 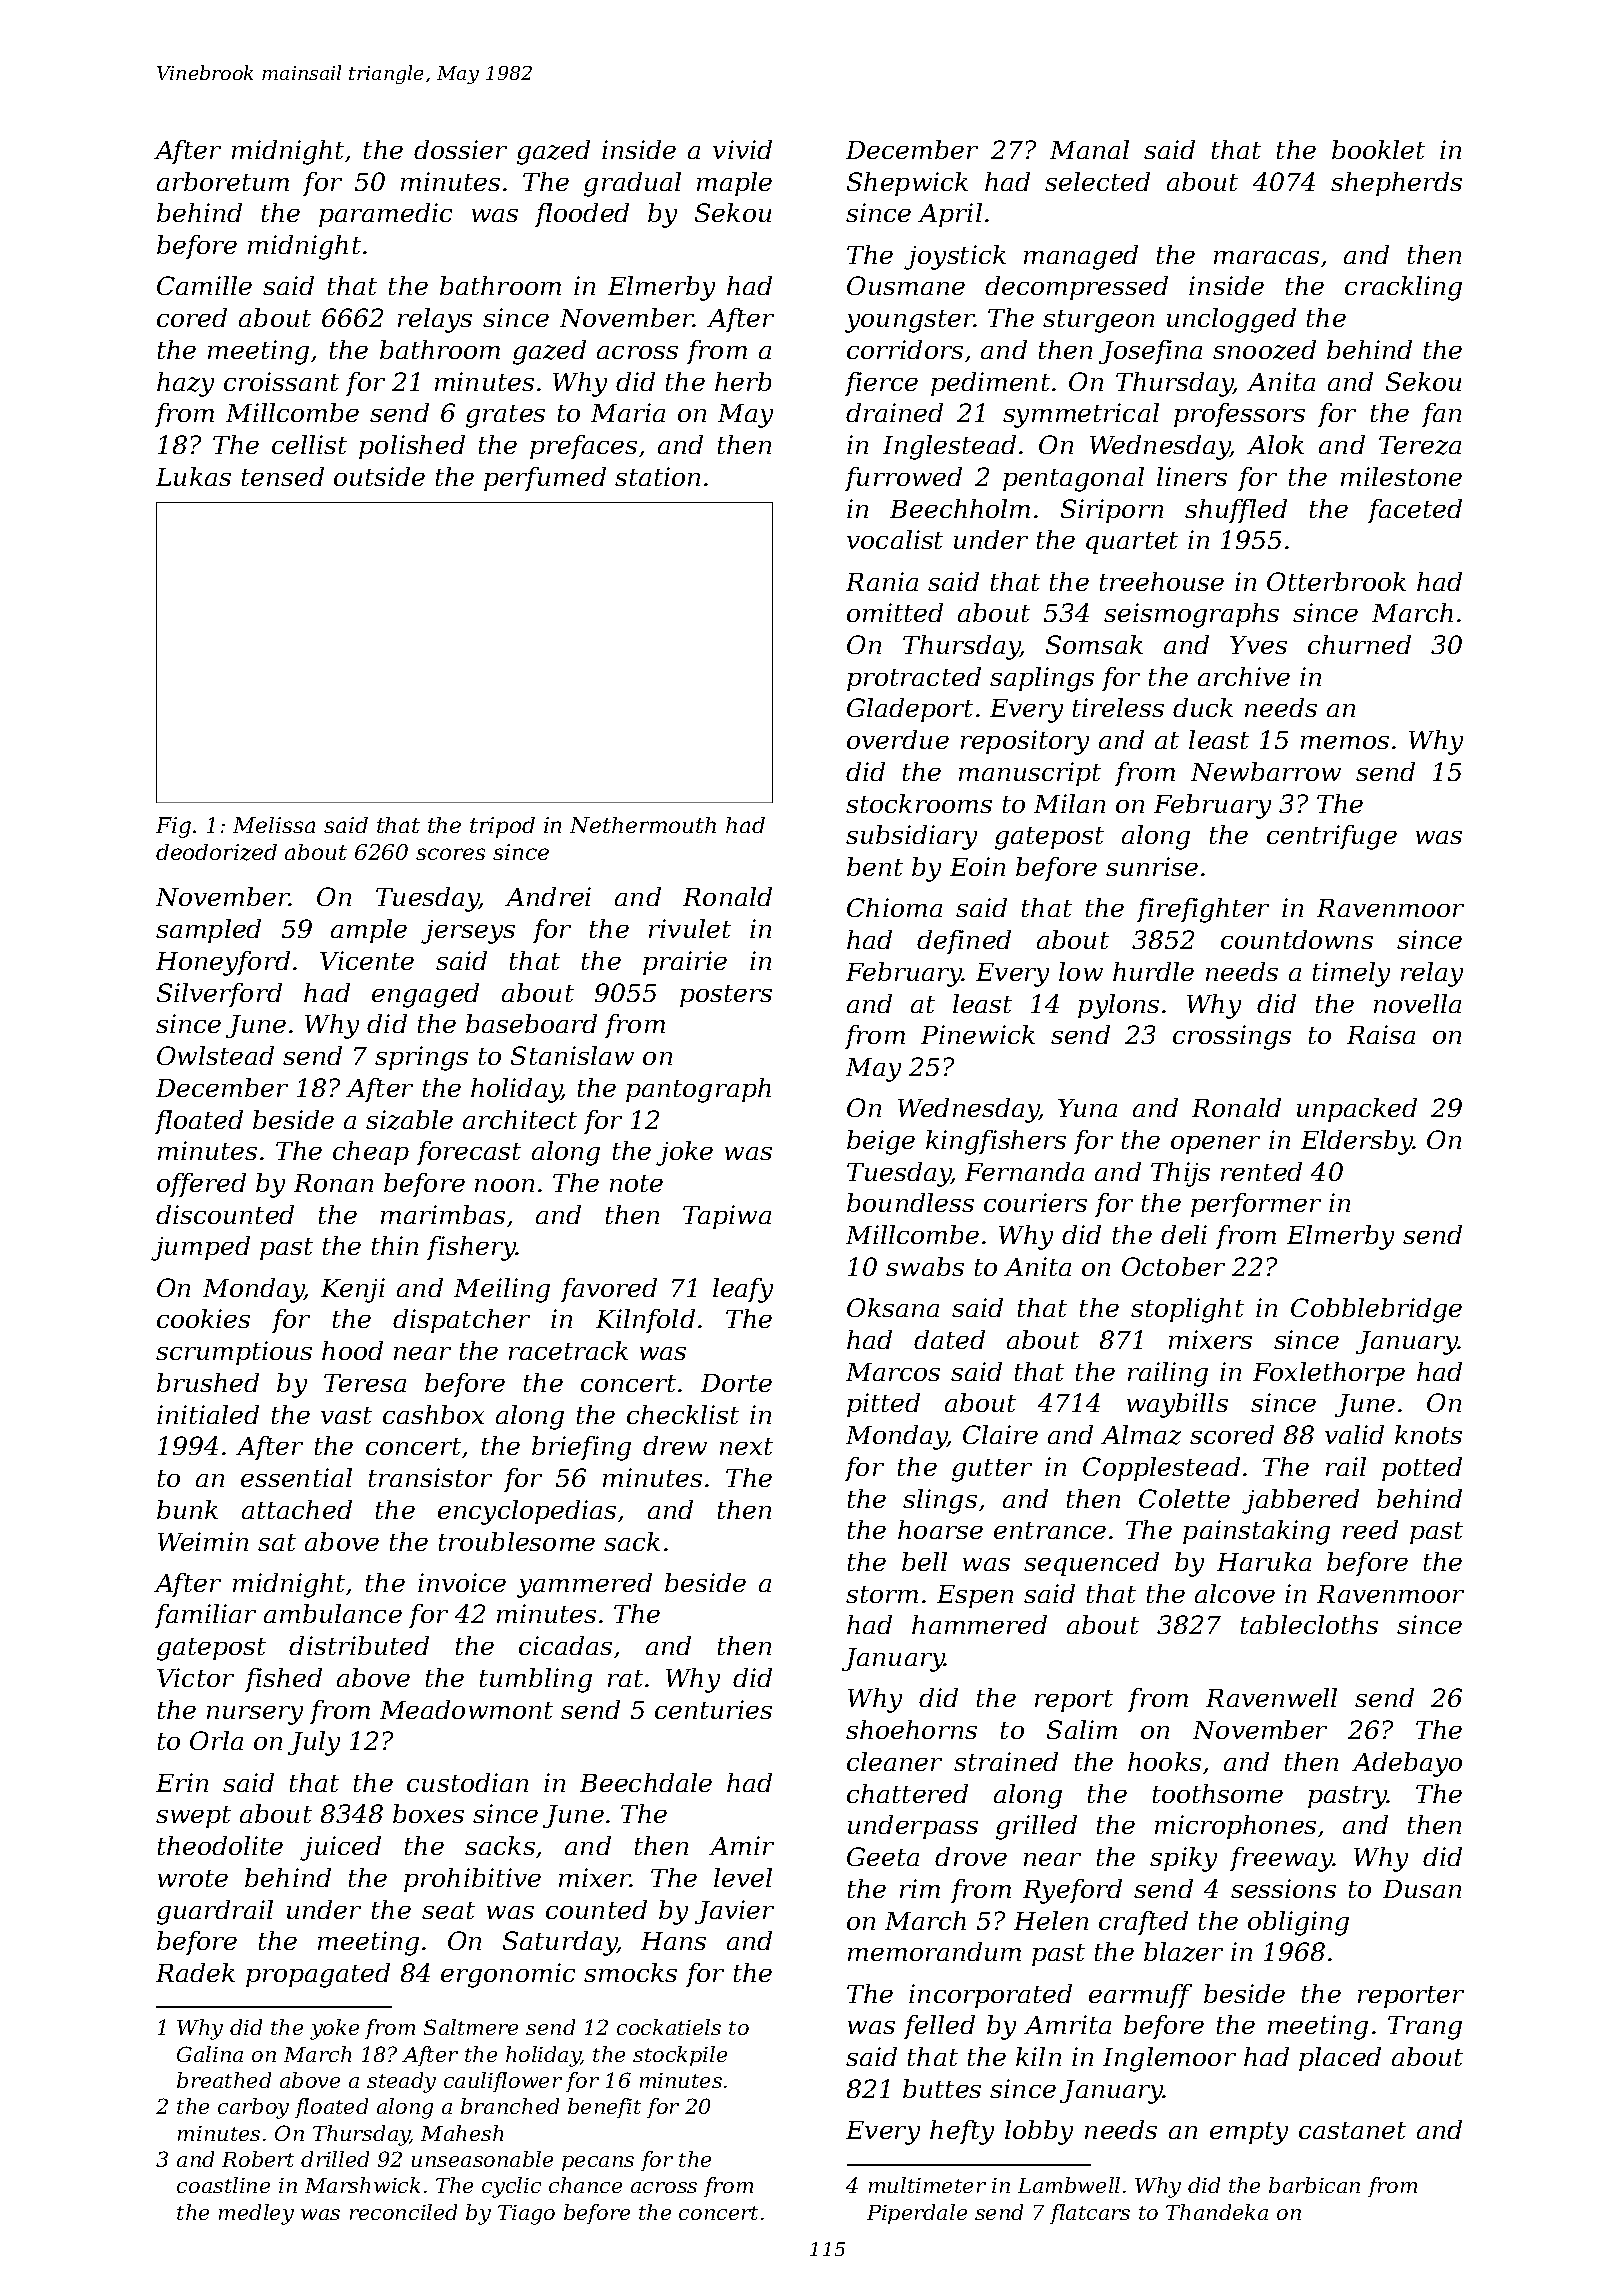 I want to click on sequenced, so click(x=1091, y=1564).
